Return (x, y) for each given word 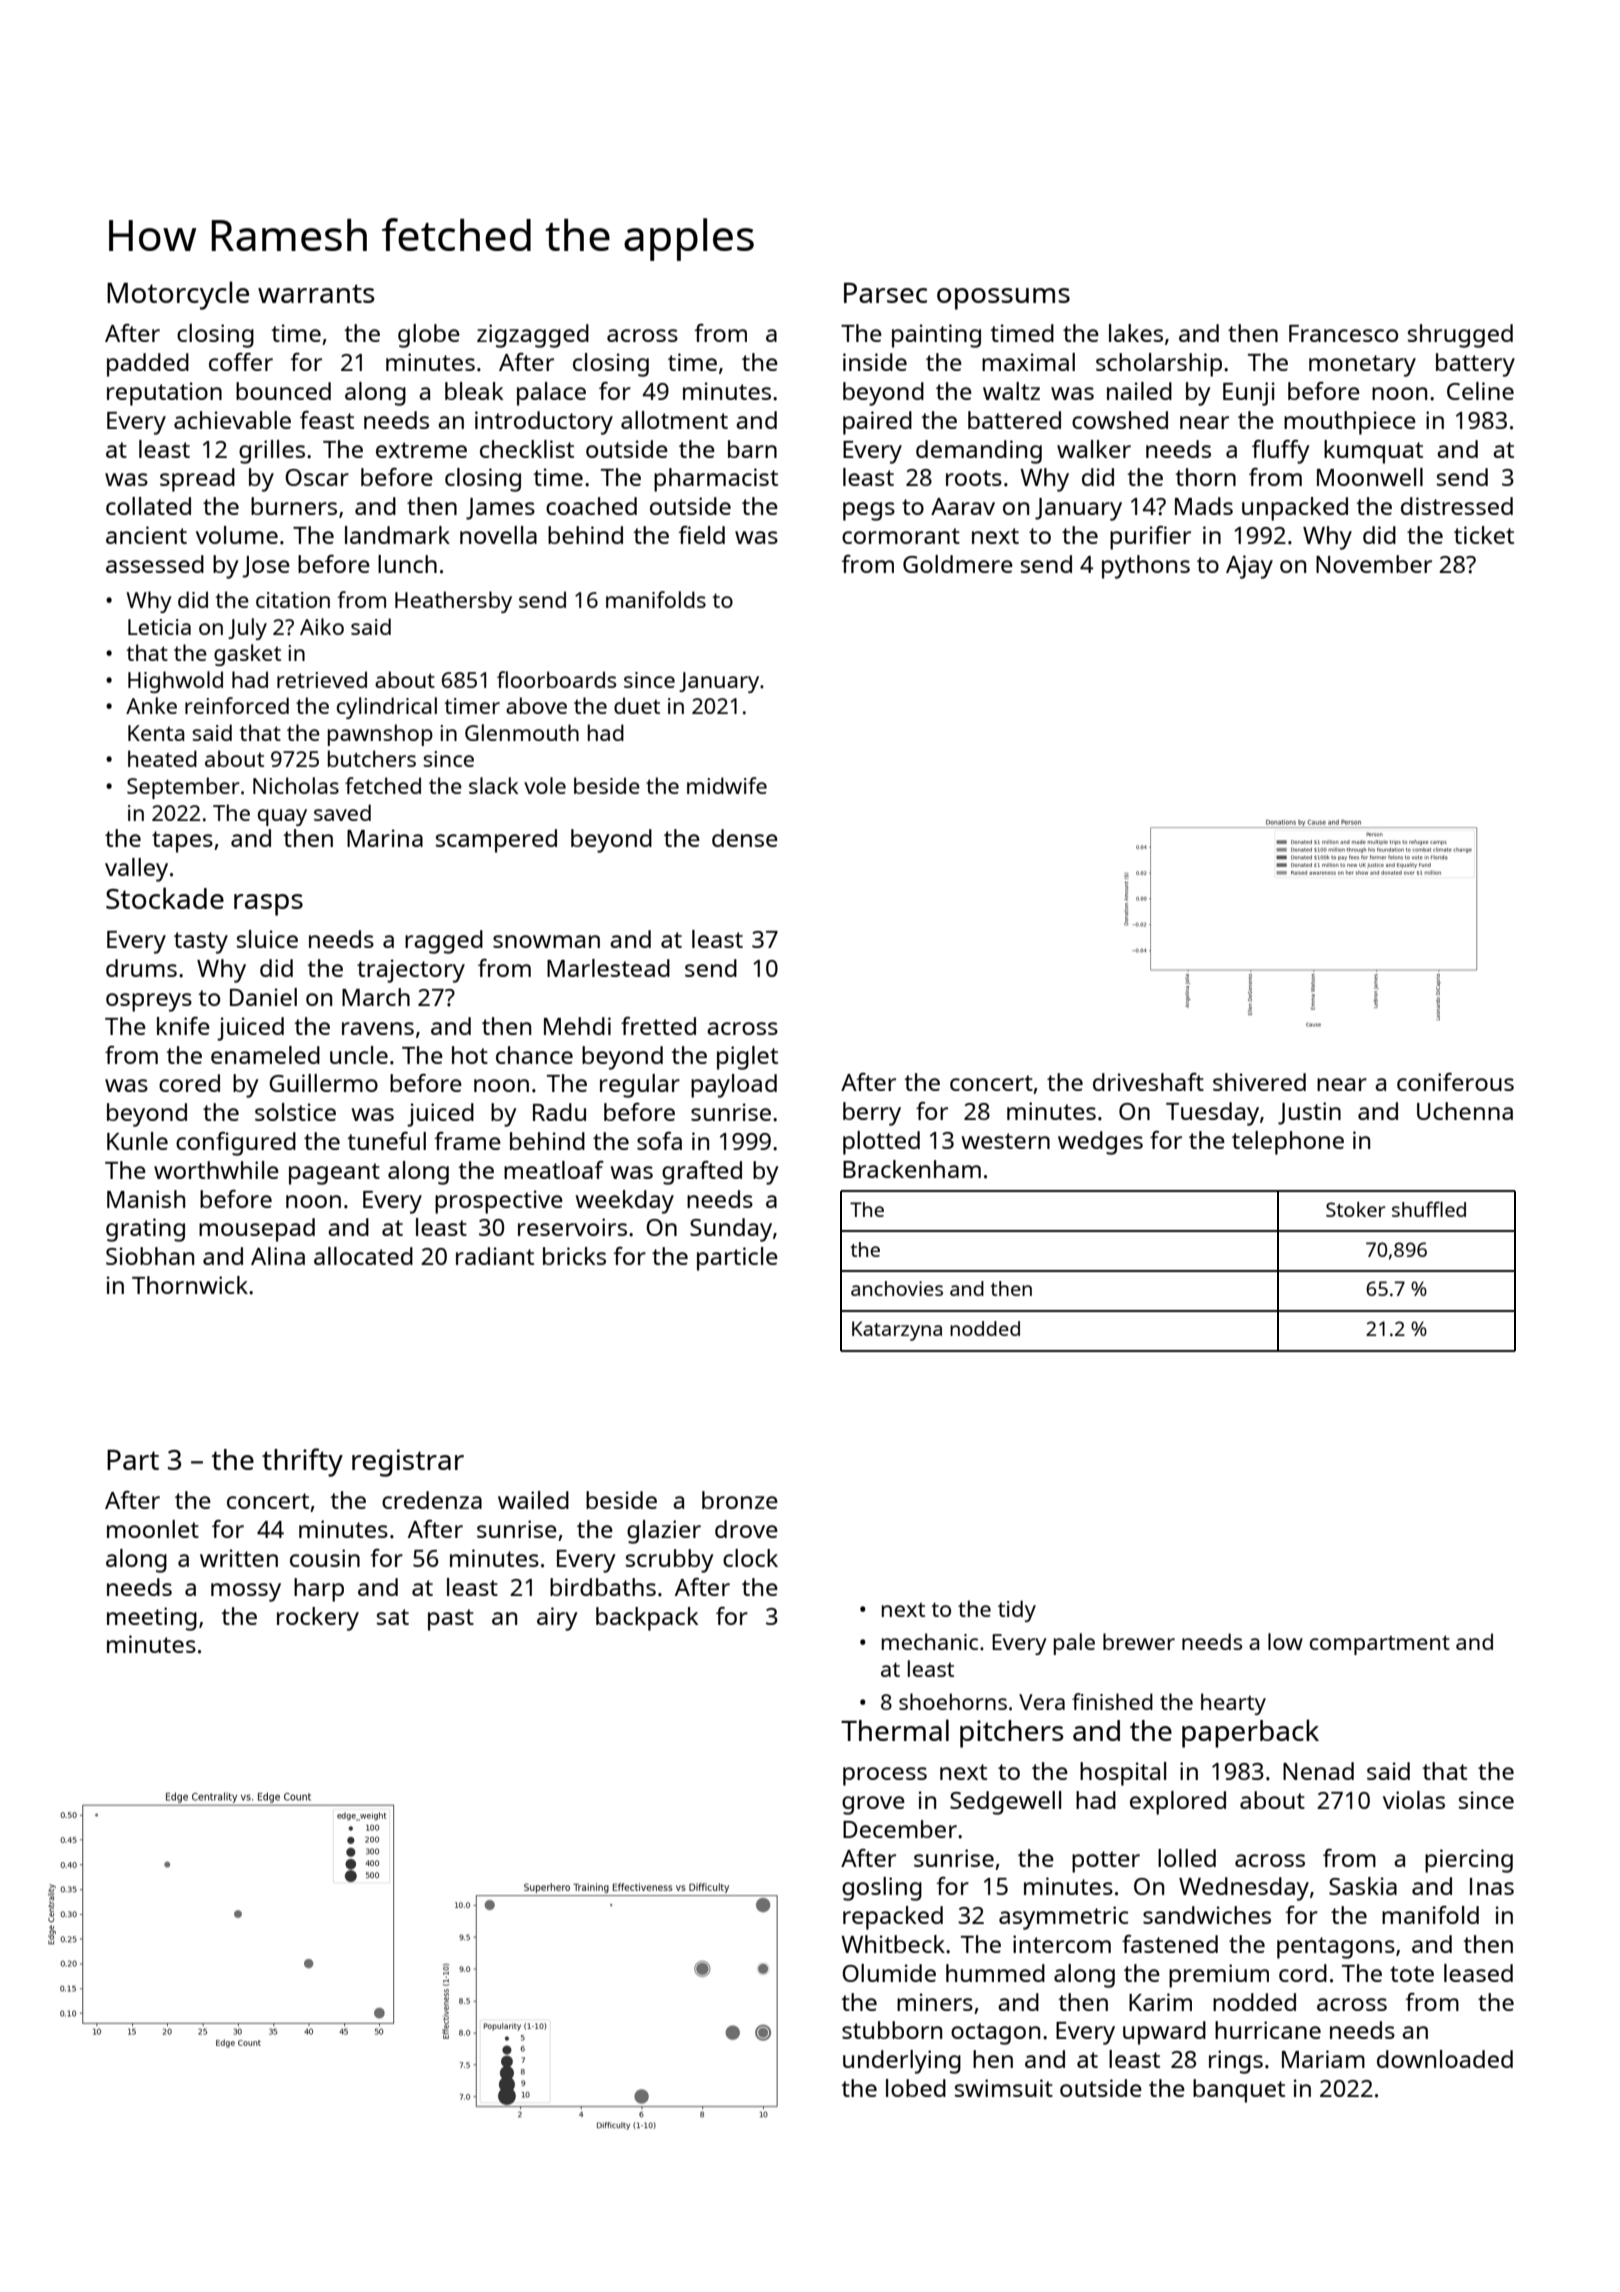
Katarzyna (897, 1331)
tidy (1017, 1611)
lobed (916, 2088)
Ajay (1249, 567)
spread (197, 480)
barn (752, 449)
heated (162, 758)
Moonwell (1370, 477)
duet (637, 705)
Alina (278, 1256)
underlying (902, 2062)
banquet (1239, 2091)
